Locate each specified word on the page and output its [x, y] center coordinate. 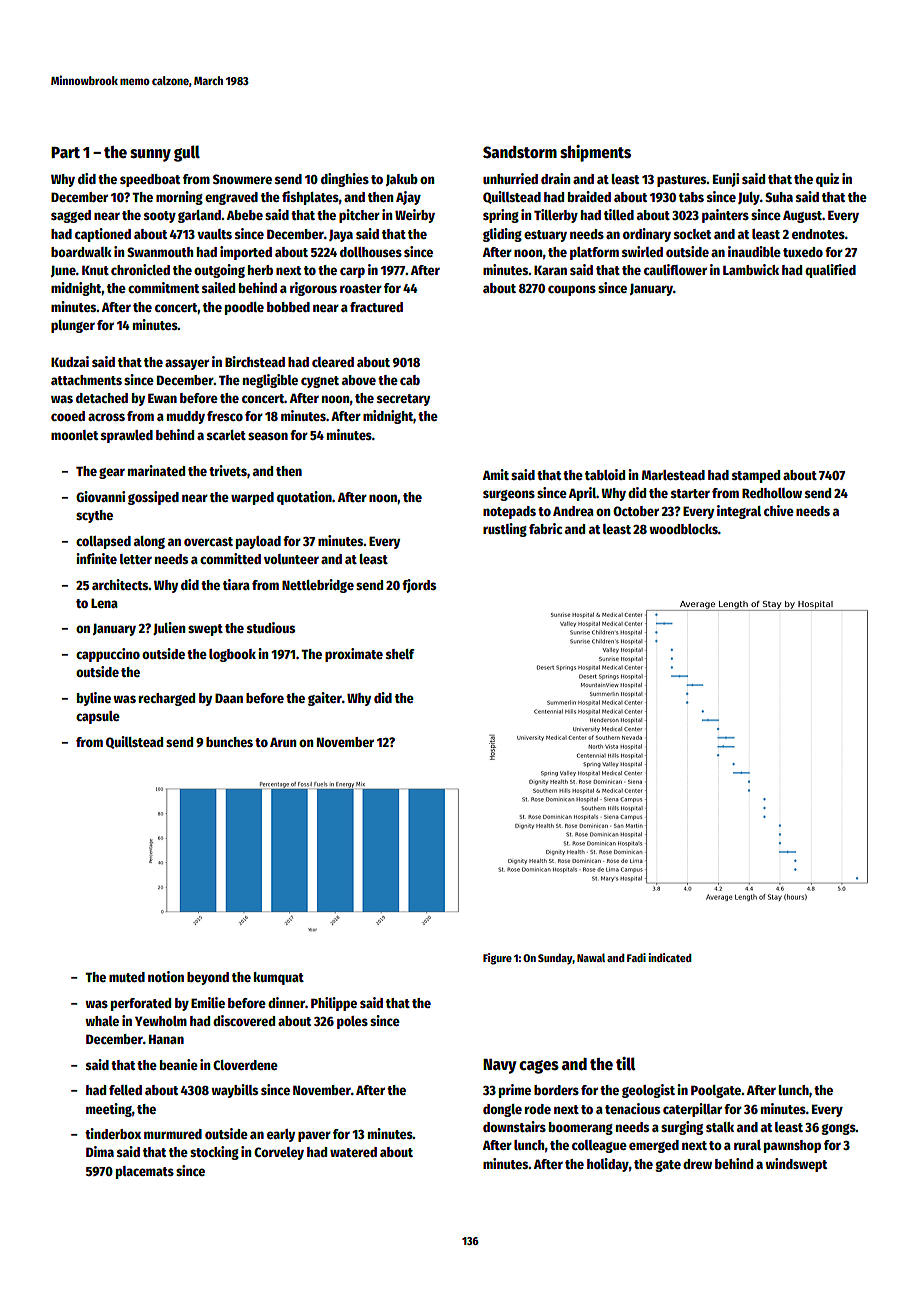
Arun [283, 742]
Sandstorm [520, 152]
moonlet [74, 435]
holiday [608, 1165]
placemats [145, 1172]
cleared [333, 362]
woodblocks [683, 529]
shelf [400, 654]
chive [779, 510]
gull [187, 153]
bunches [229, 742]
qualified [830, 271]
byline [94, 699]
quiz [827, 180]
